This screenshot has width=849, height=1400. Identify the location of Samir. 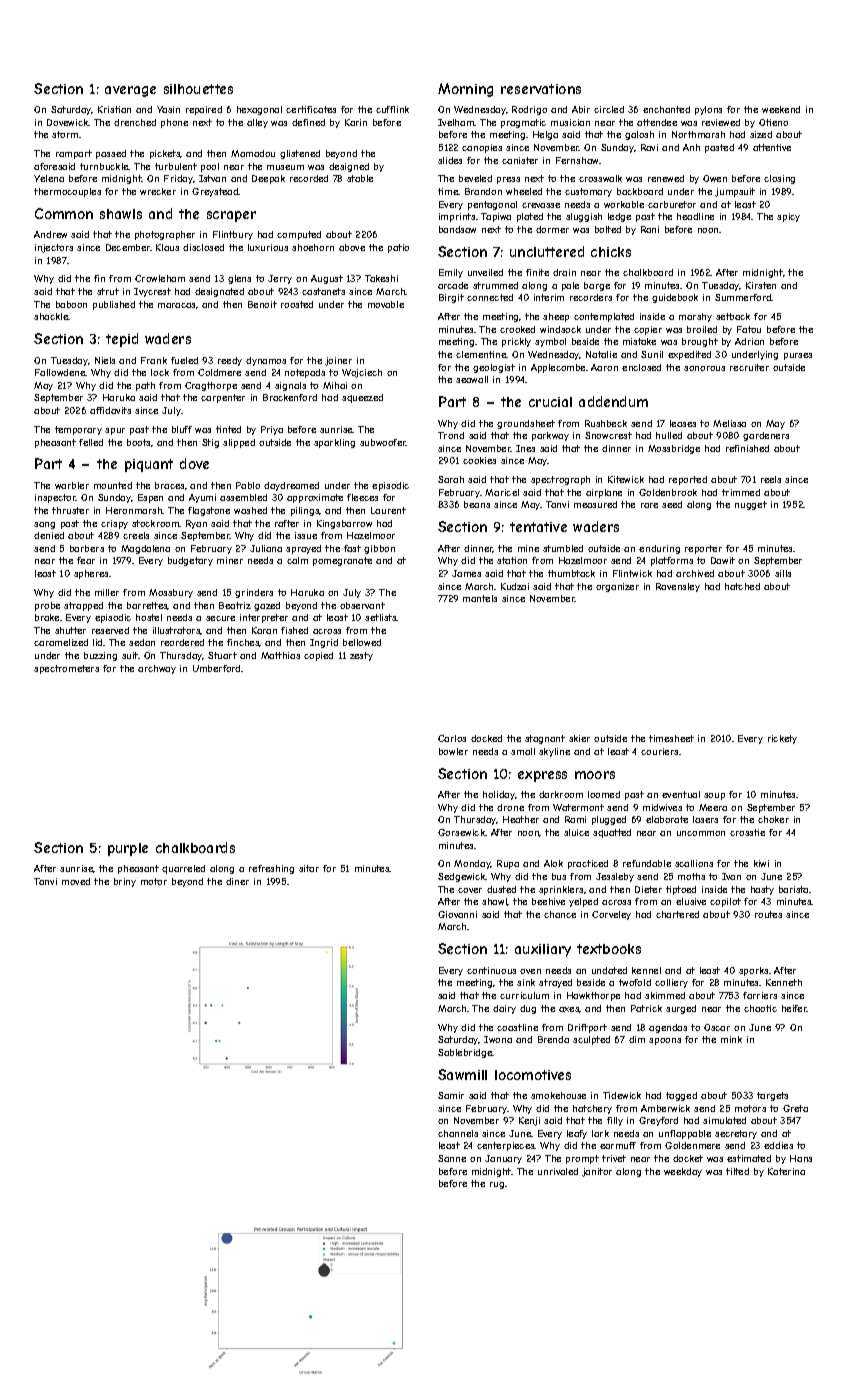
(451, 1095).
